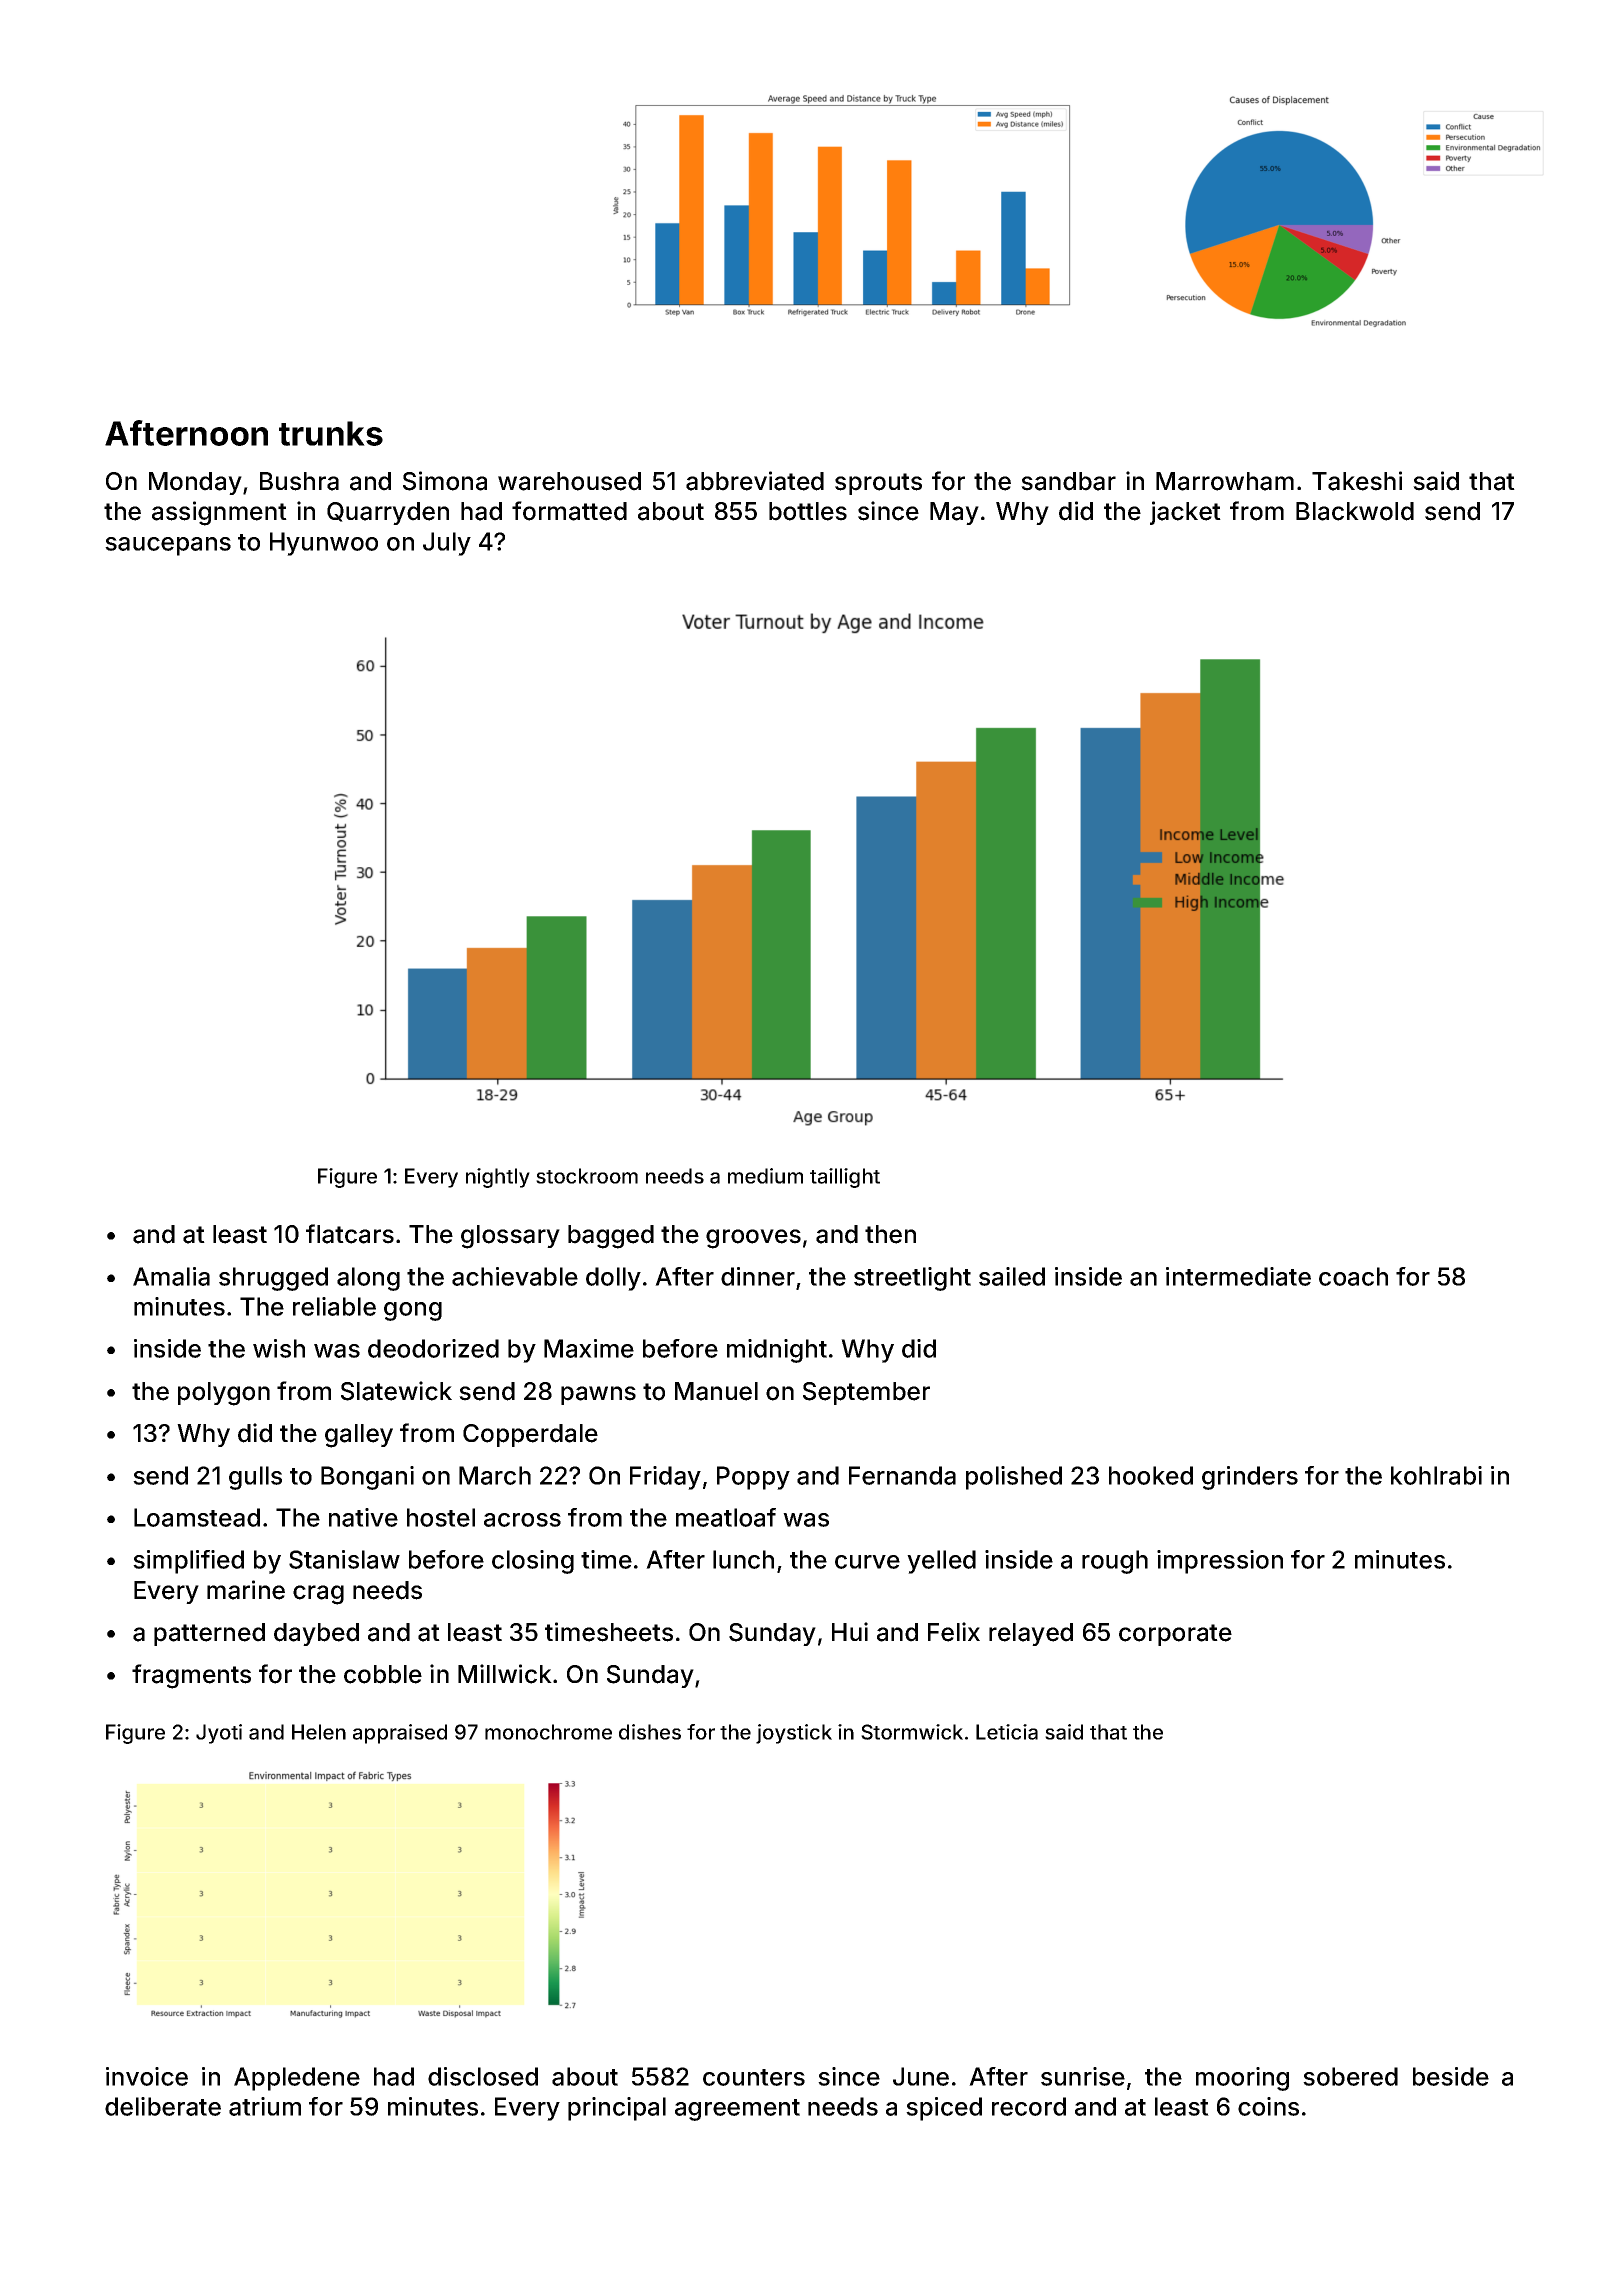 The height and width of the screenshot is (2292, 1620). I want to click on Appledene, so click(297, 2079).
